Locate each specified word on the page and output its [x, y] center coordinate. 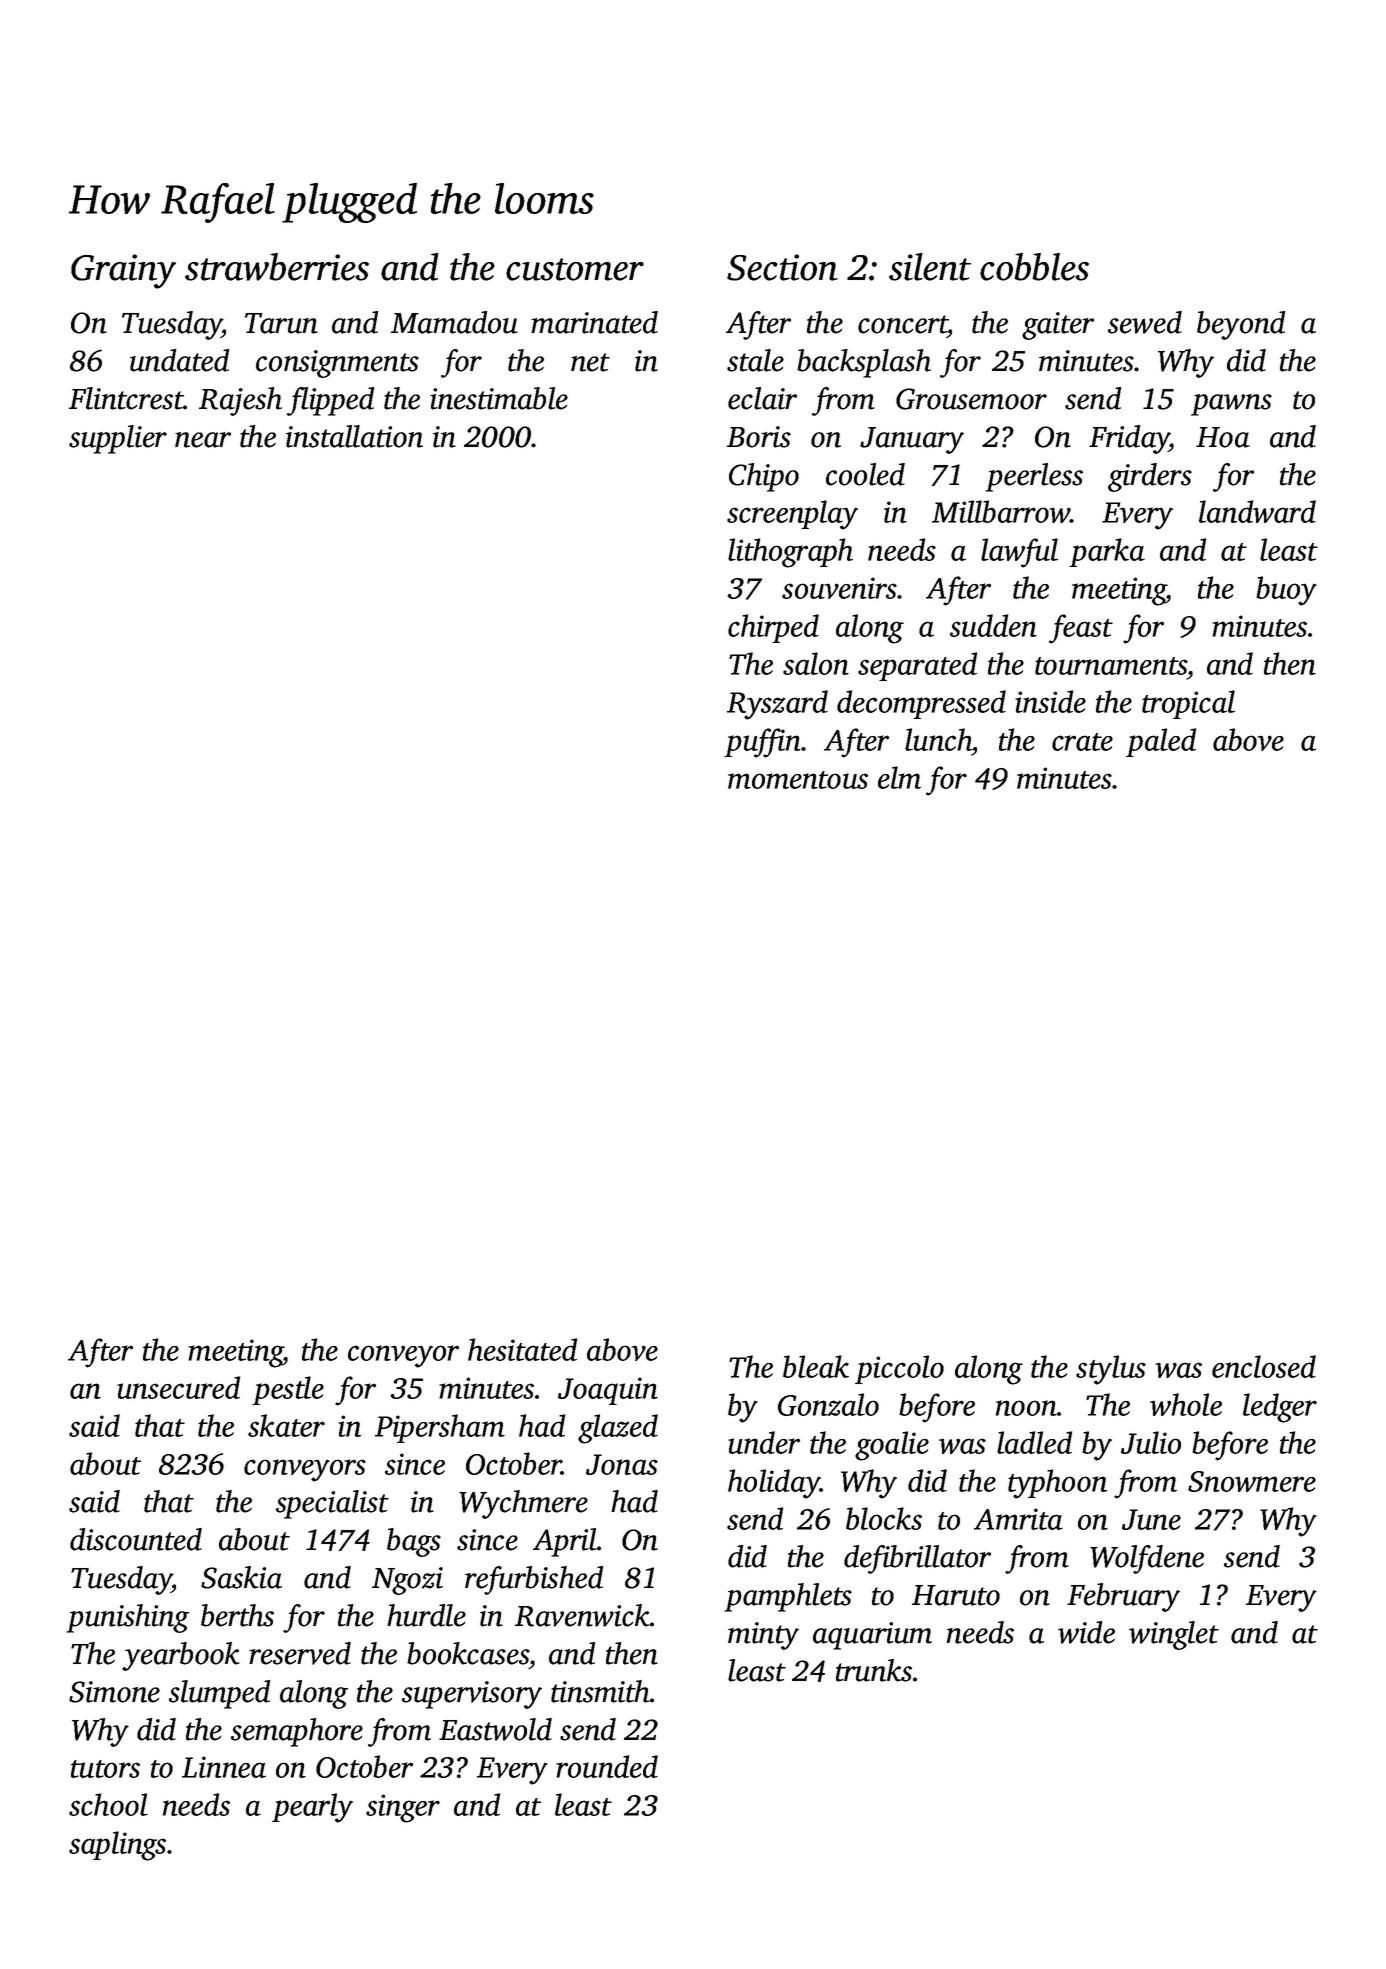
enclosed [1264, 1366]
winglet [1174, 1635]
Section [782, 267]
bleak [816, 1366]
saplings [117, 1846]
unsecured [178, 1387]
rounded [607, 1766]
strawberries [277, 267]
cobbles [1034, 267]
